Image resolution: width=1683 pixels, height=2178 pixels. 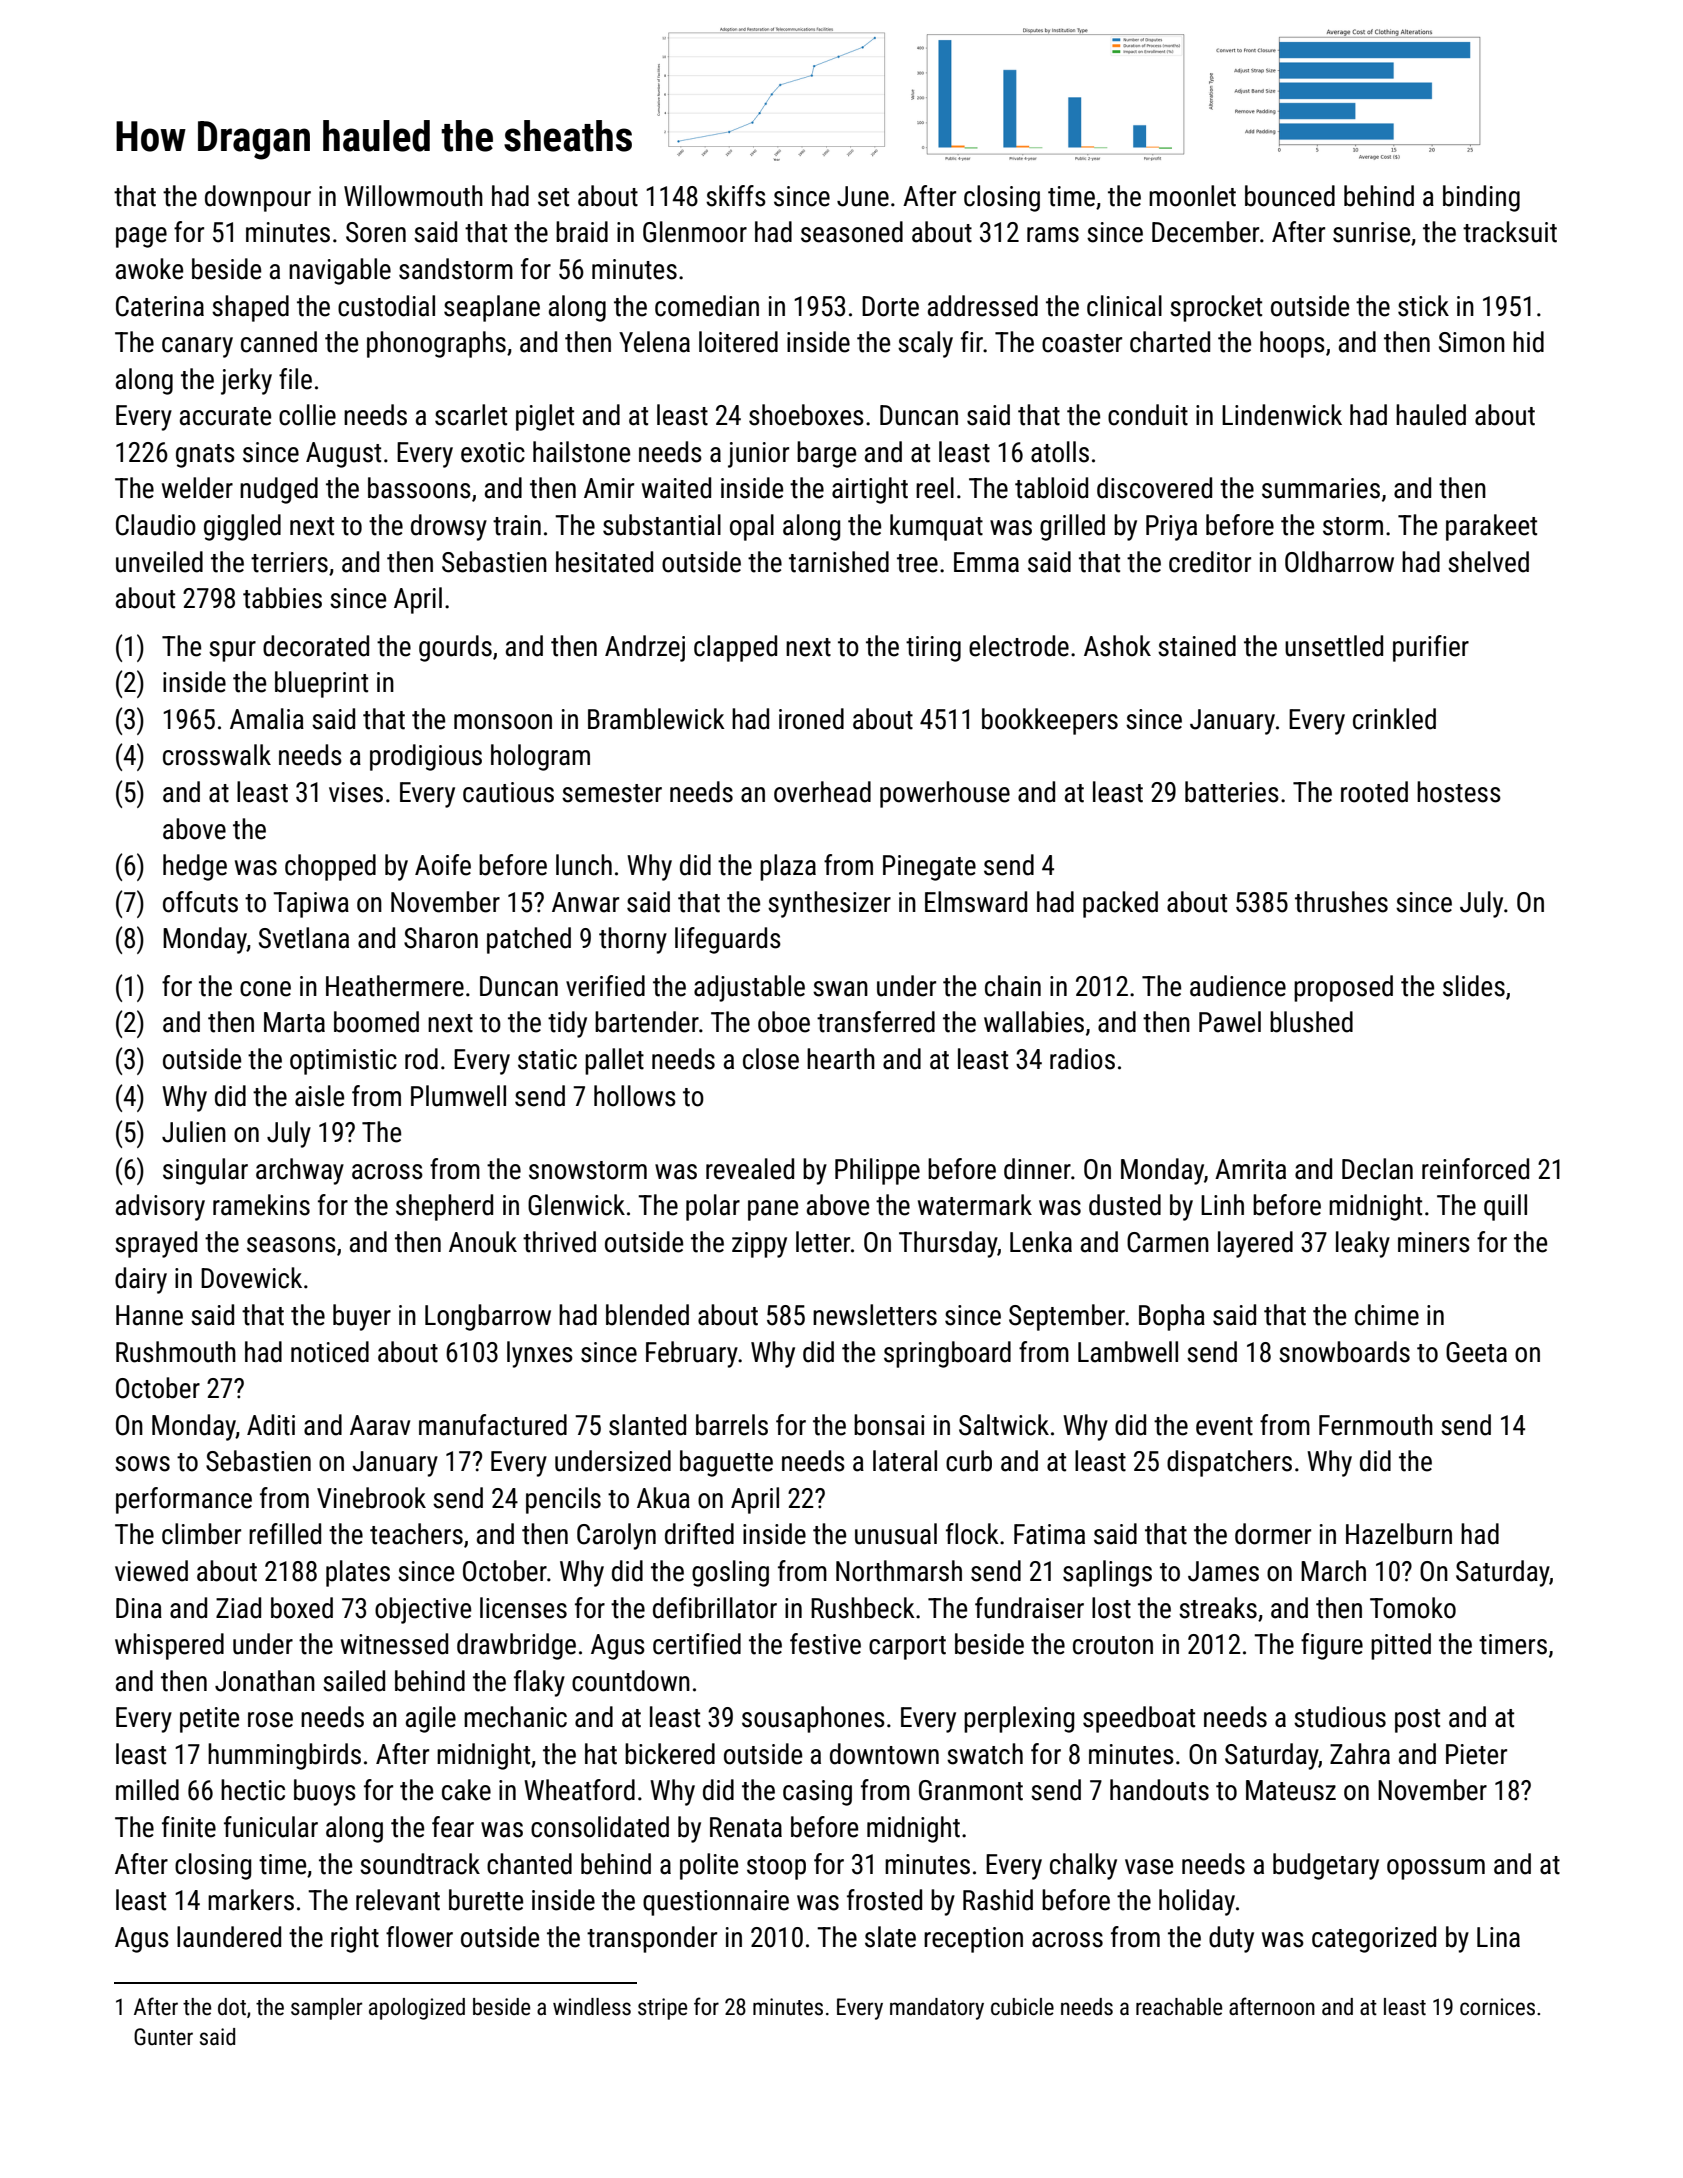 What do you see at coordinates (1476, 1352) in the document?
I see `Geeta` at bounding box center [1476, 1352].
